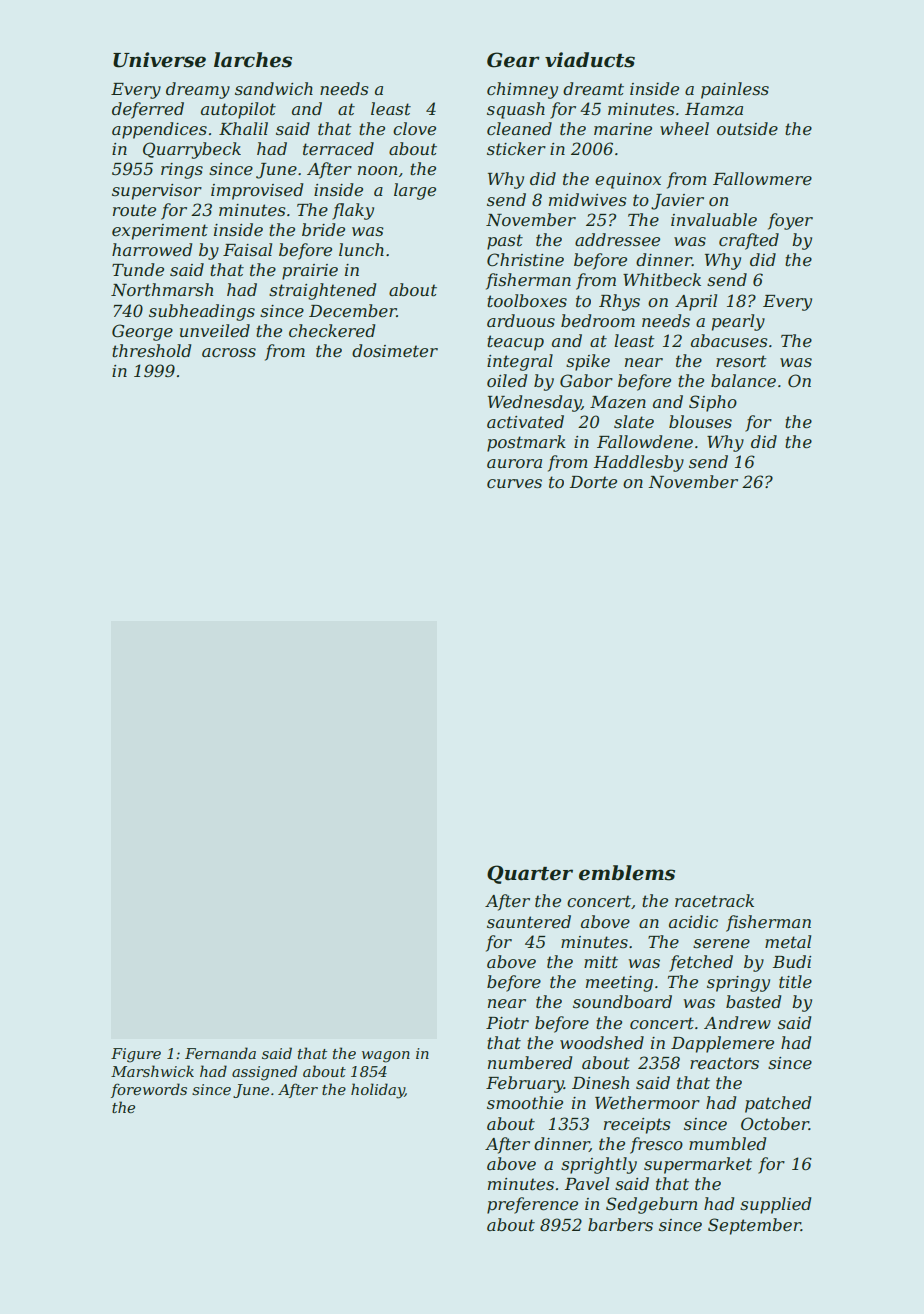 The height and width of the screenshot is (1314, 924). What do you see at coordinates (530, 874) in the screenshot?
I see `Quarter` at bounding box center [530, 874].
